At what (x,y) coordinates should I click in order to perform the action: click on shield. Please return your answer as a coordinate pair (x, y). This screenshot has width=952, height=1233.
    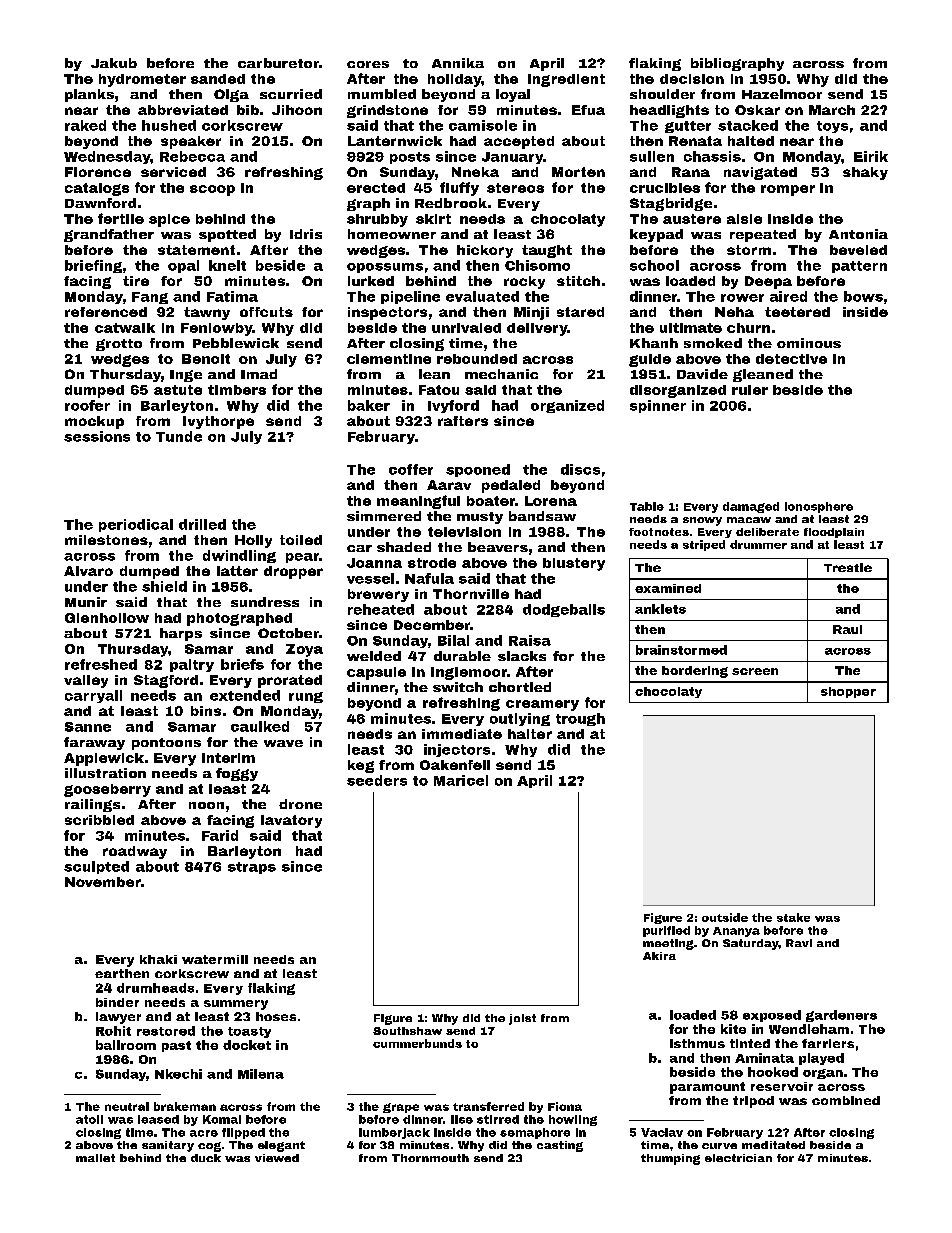
    Looking at the image, I should click on (164, 586).
